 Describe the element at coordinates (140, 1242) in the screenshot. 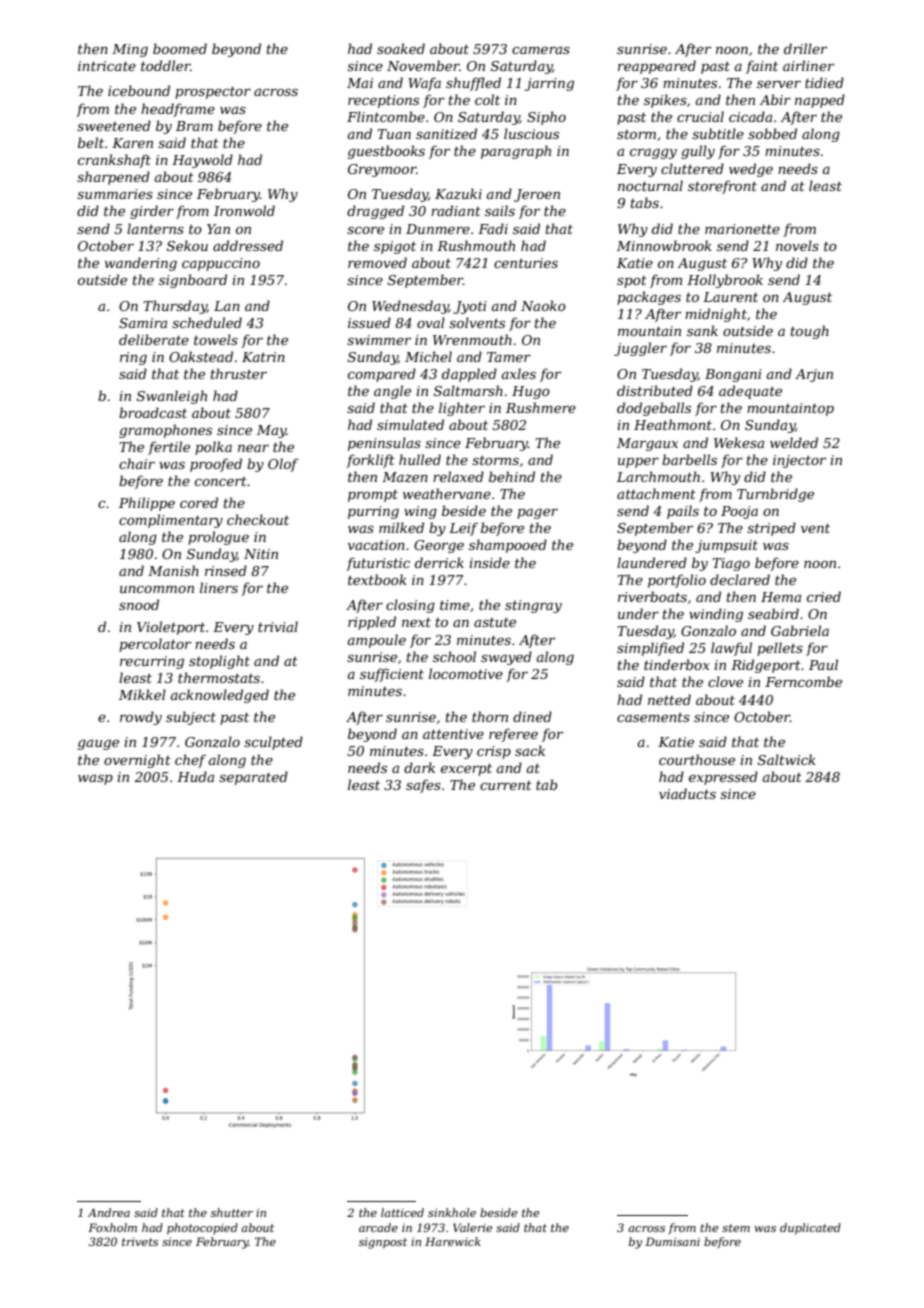

I see `trivets` at that location.
